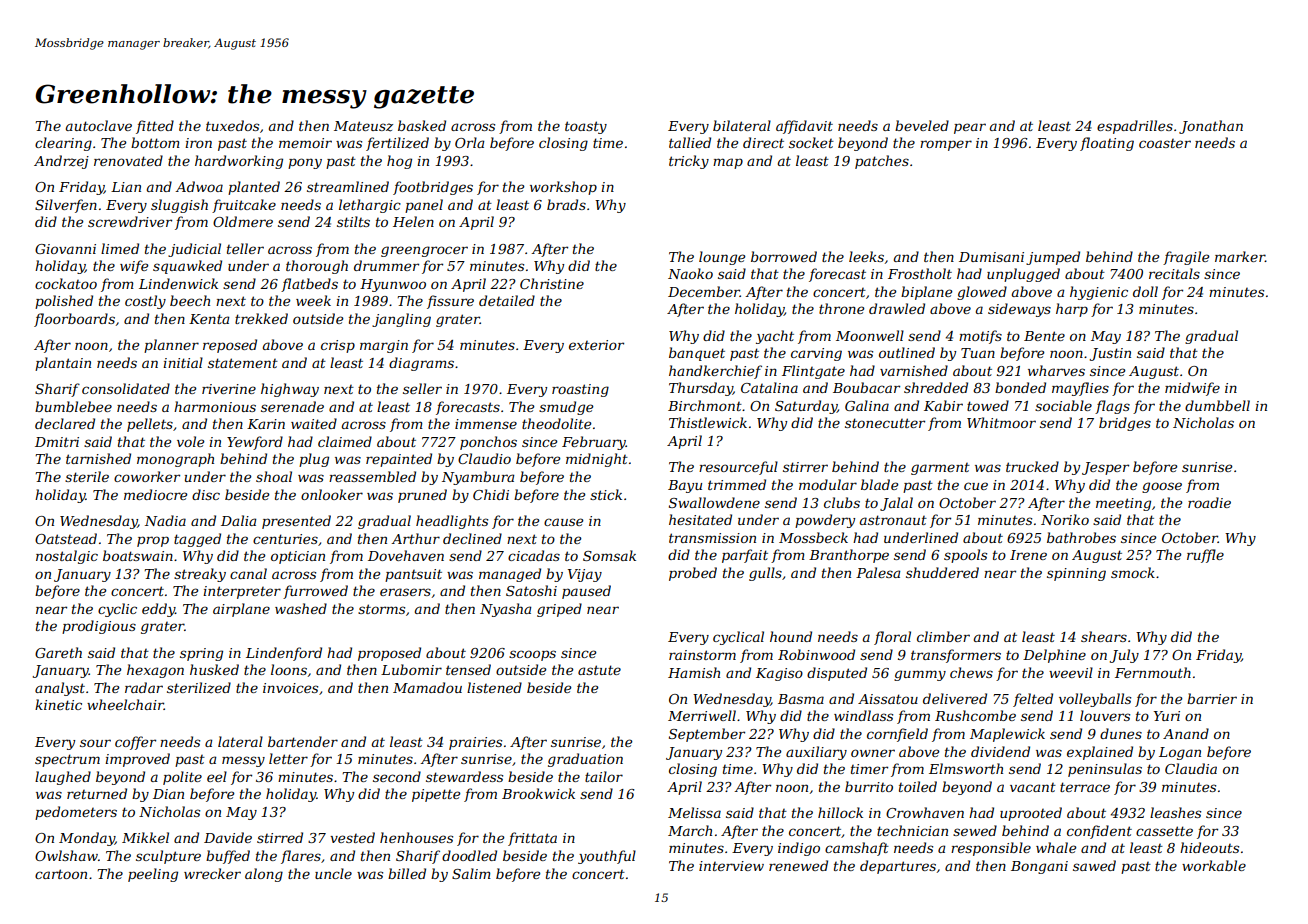 This screenshot has width=1308, height=924. What do you see at coordinates (922, 125) in the screenshot?
I see `beveled` at bounding box center [922, 125].
